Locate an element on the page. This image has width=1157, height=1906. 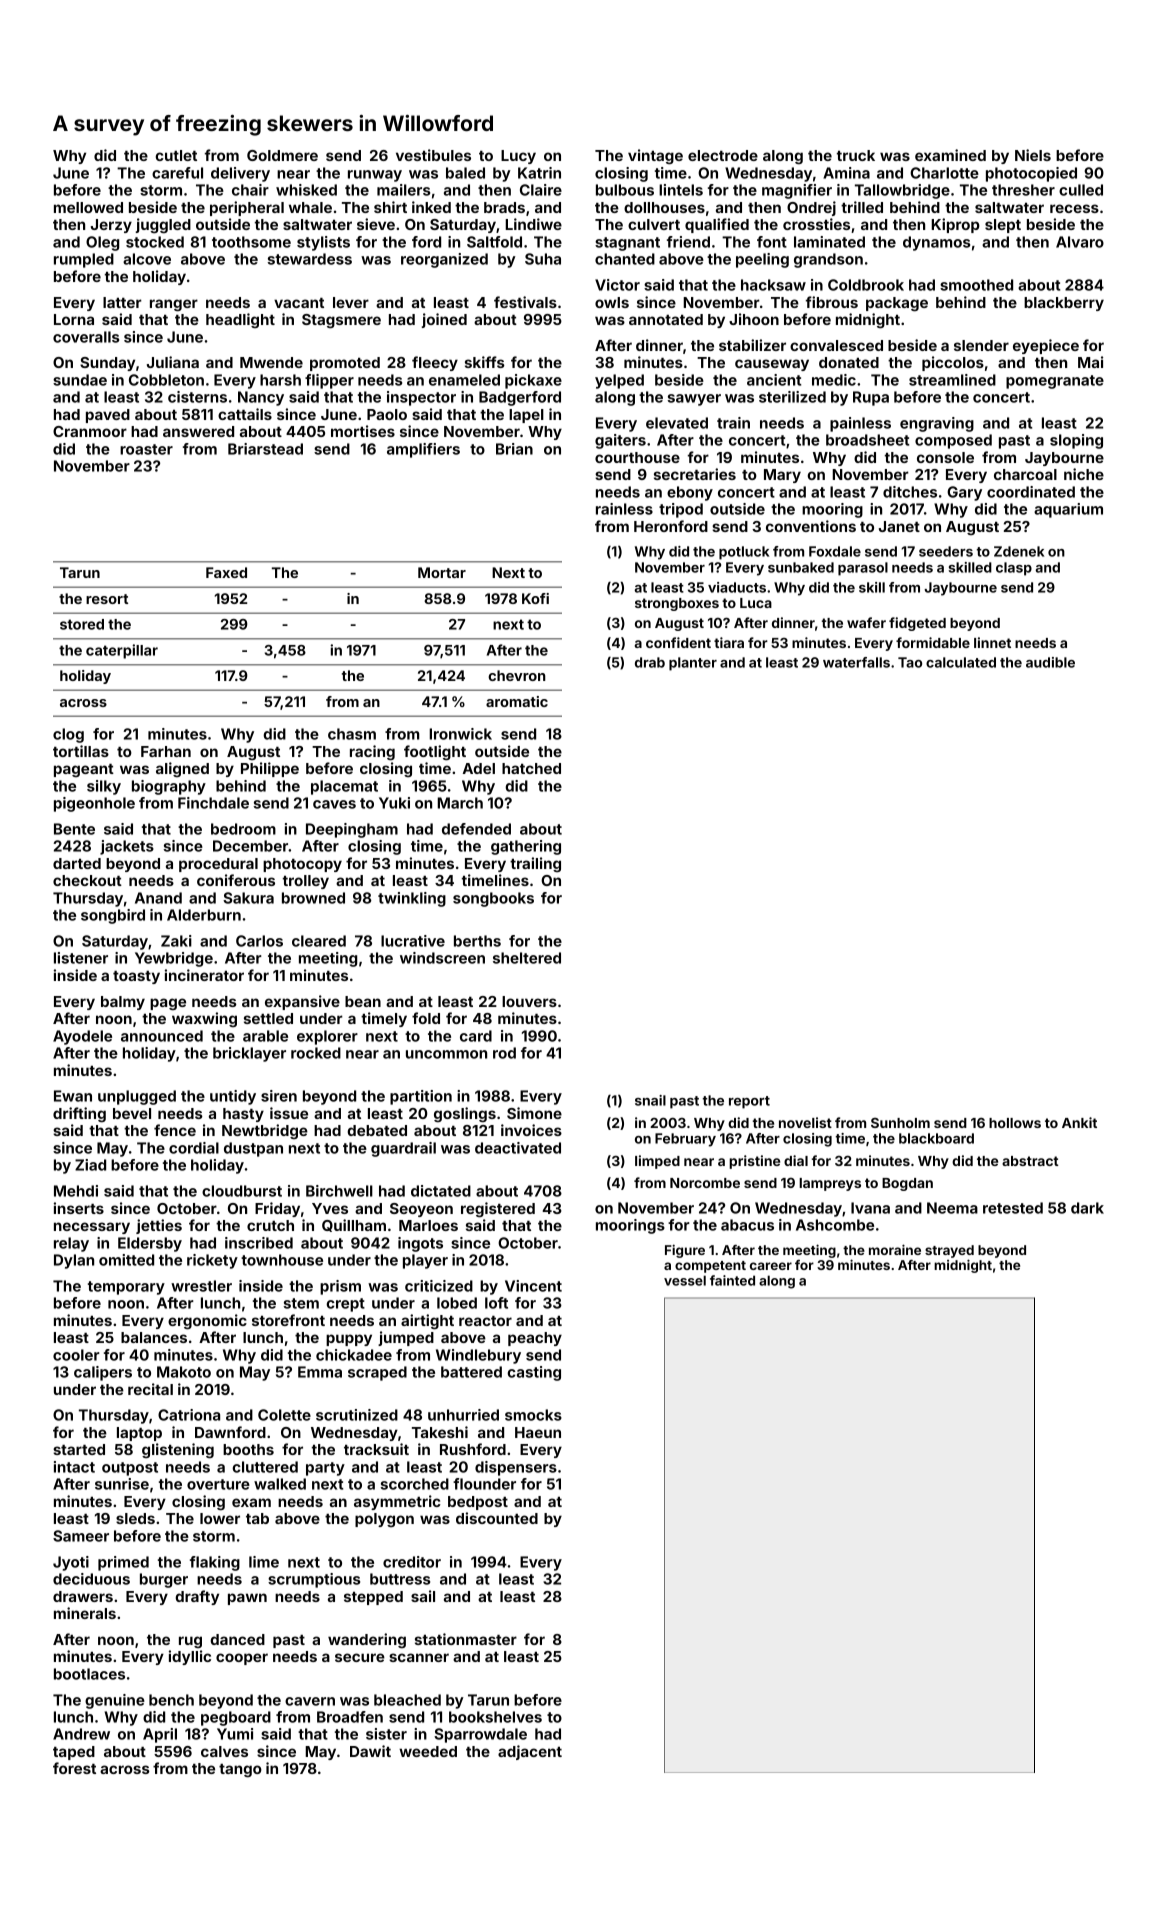
Anand is located at coordinates (158, 898).
